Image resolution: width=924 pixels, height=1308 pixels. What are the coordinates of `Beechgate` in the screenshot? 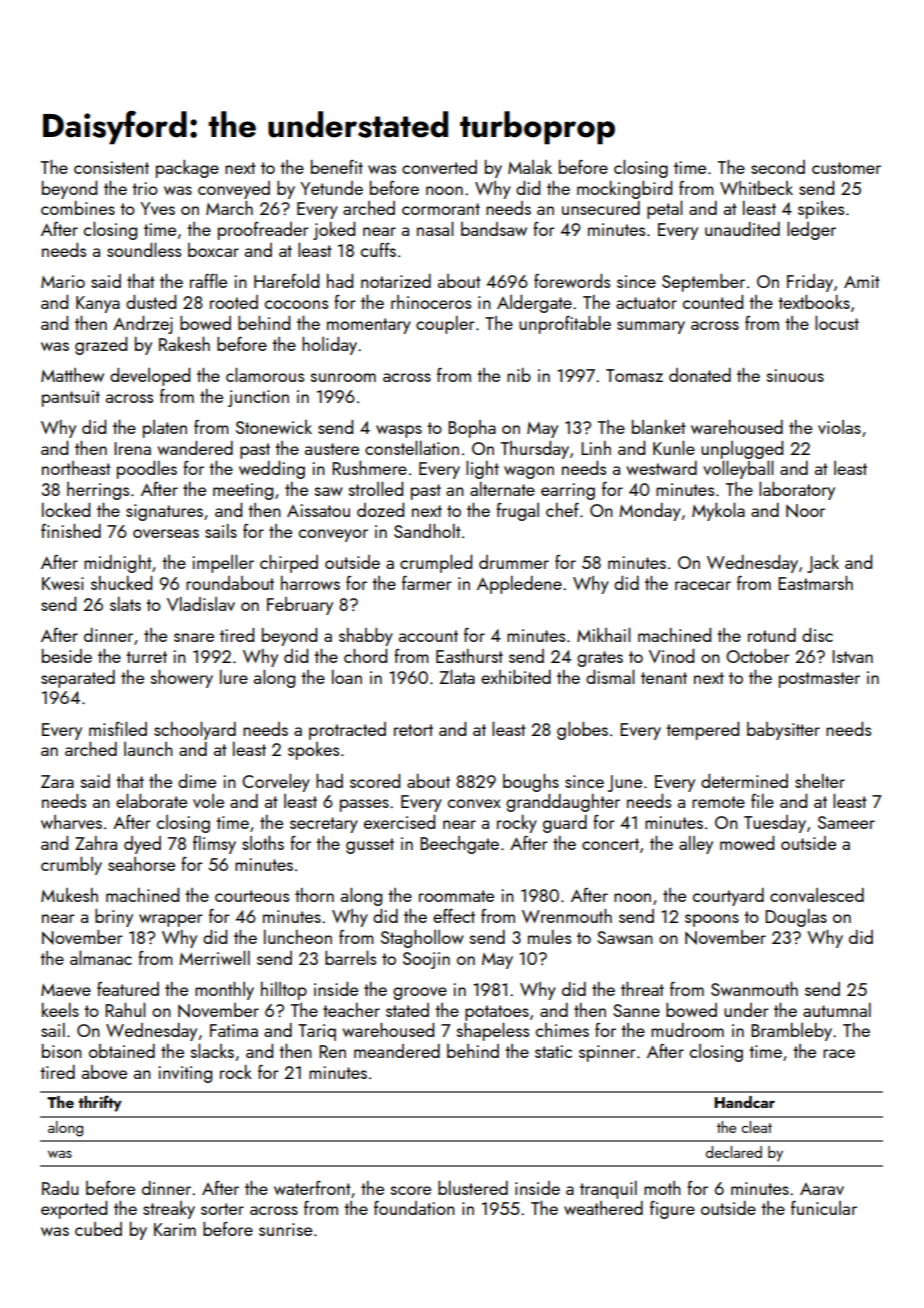 It's located at (459, 845).
